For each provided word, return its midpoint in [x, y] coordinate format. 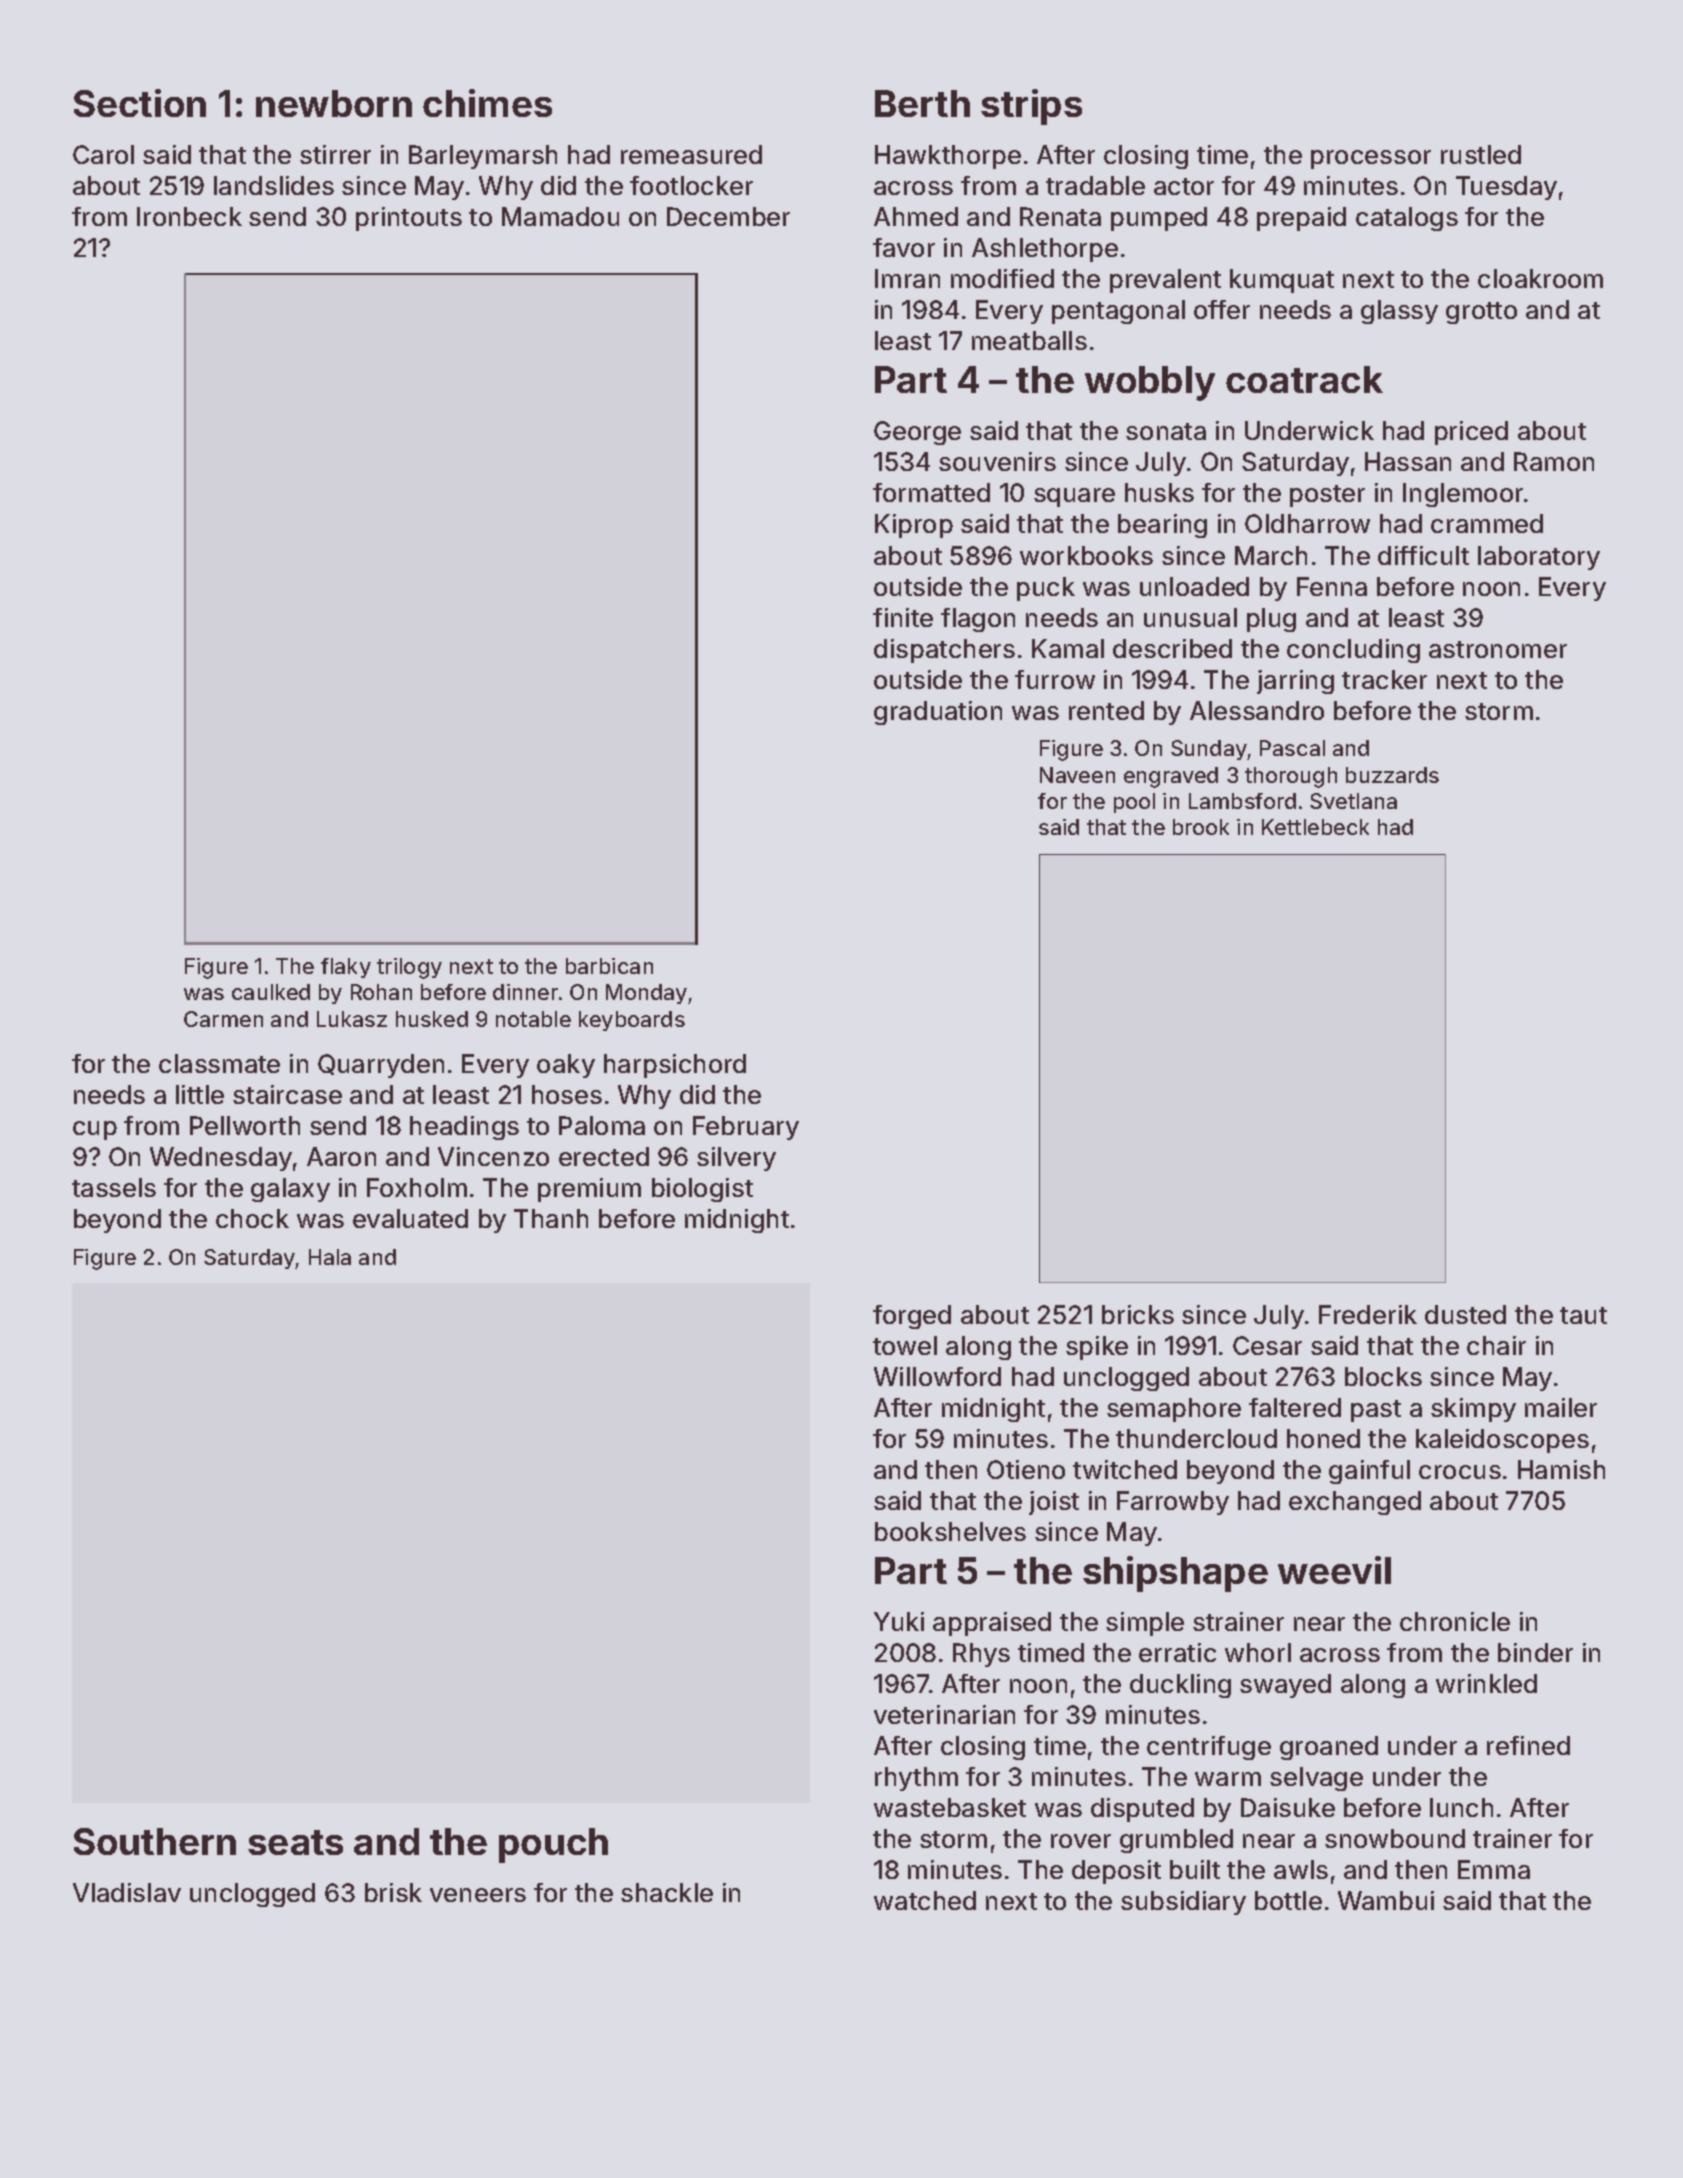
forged [912, 1317]
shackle [667, 1892]
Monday [646, 994]
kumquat [1282, 281]
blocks [1383, 1376]
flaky [346, 968]
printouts [409, 219]
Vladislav [127, 1892]
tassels [114, 1187]
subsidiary [1183, 1903]
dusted [1465, 1314]
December [728, 216]
